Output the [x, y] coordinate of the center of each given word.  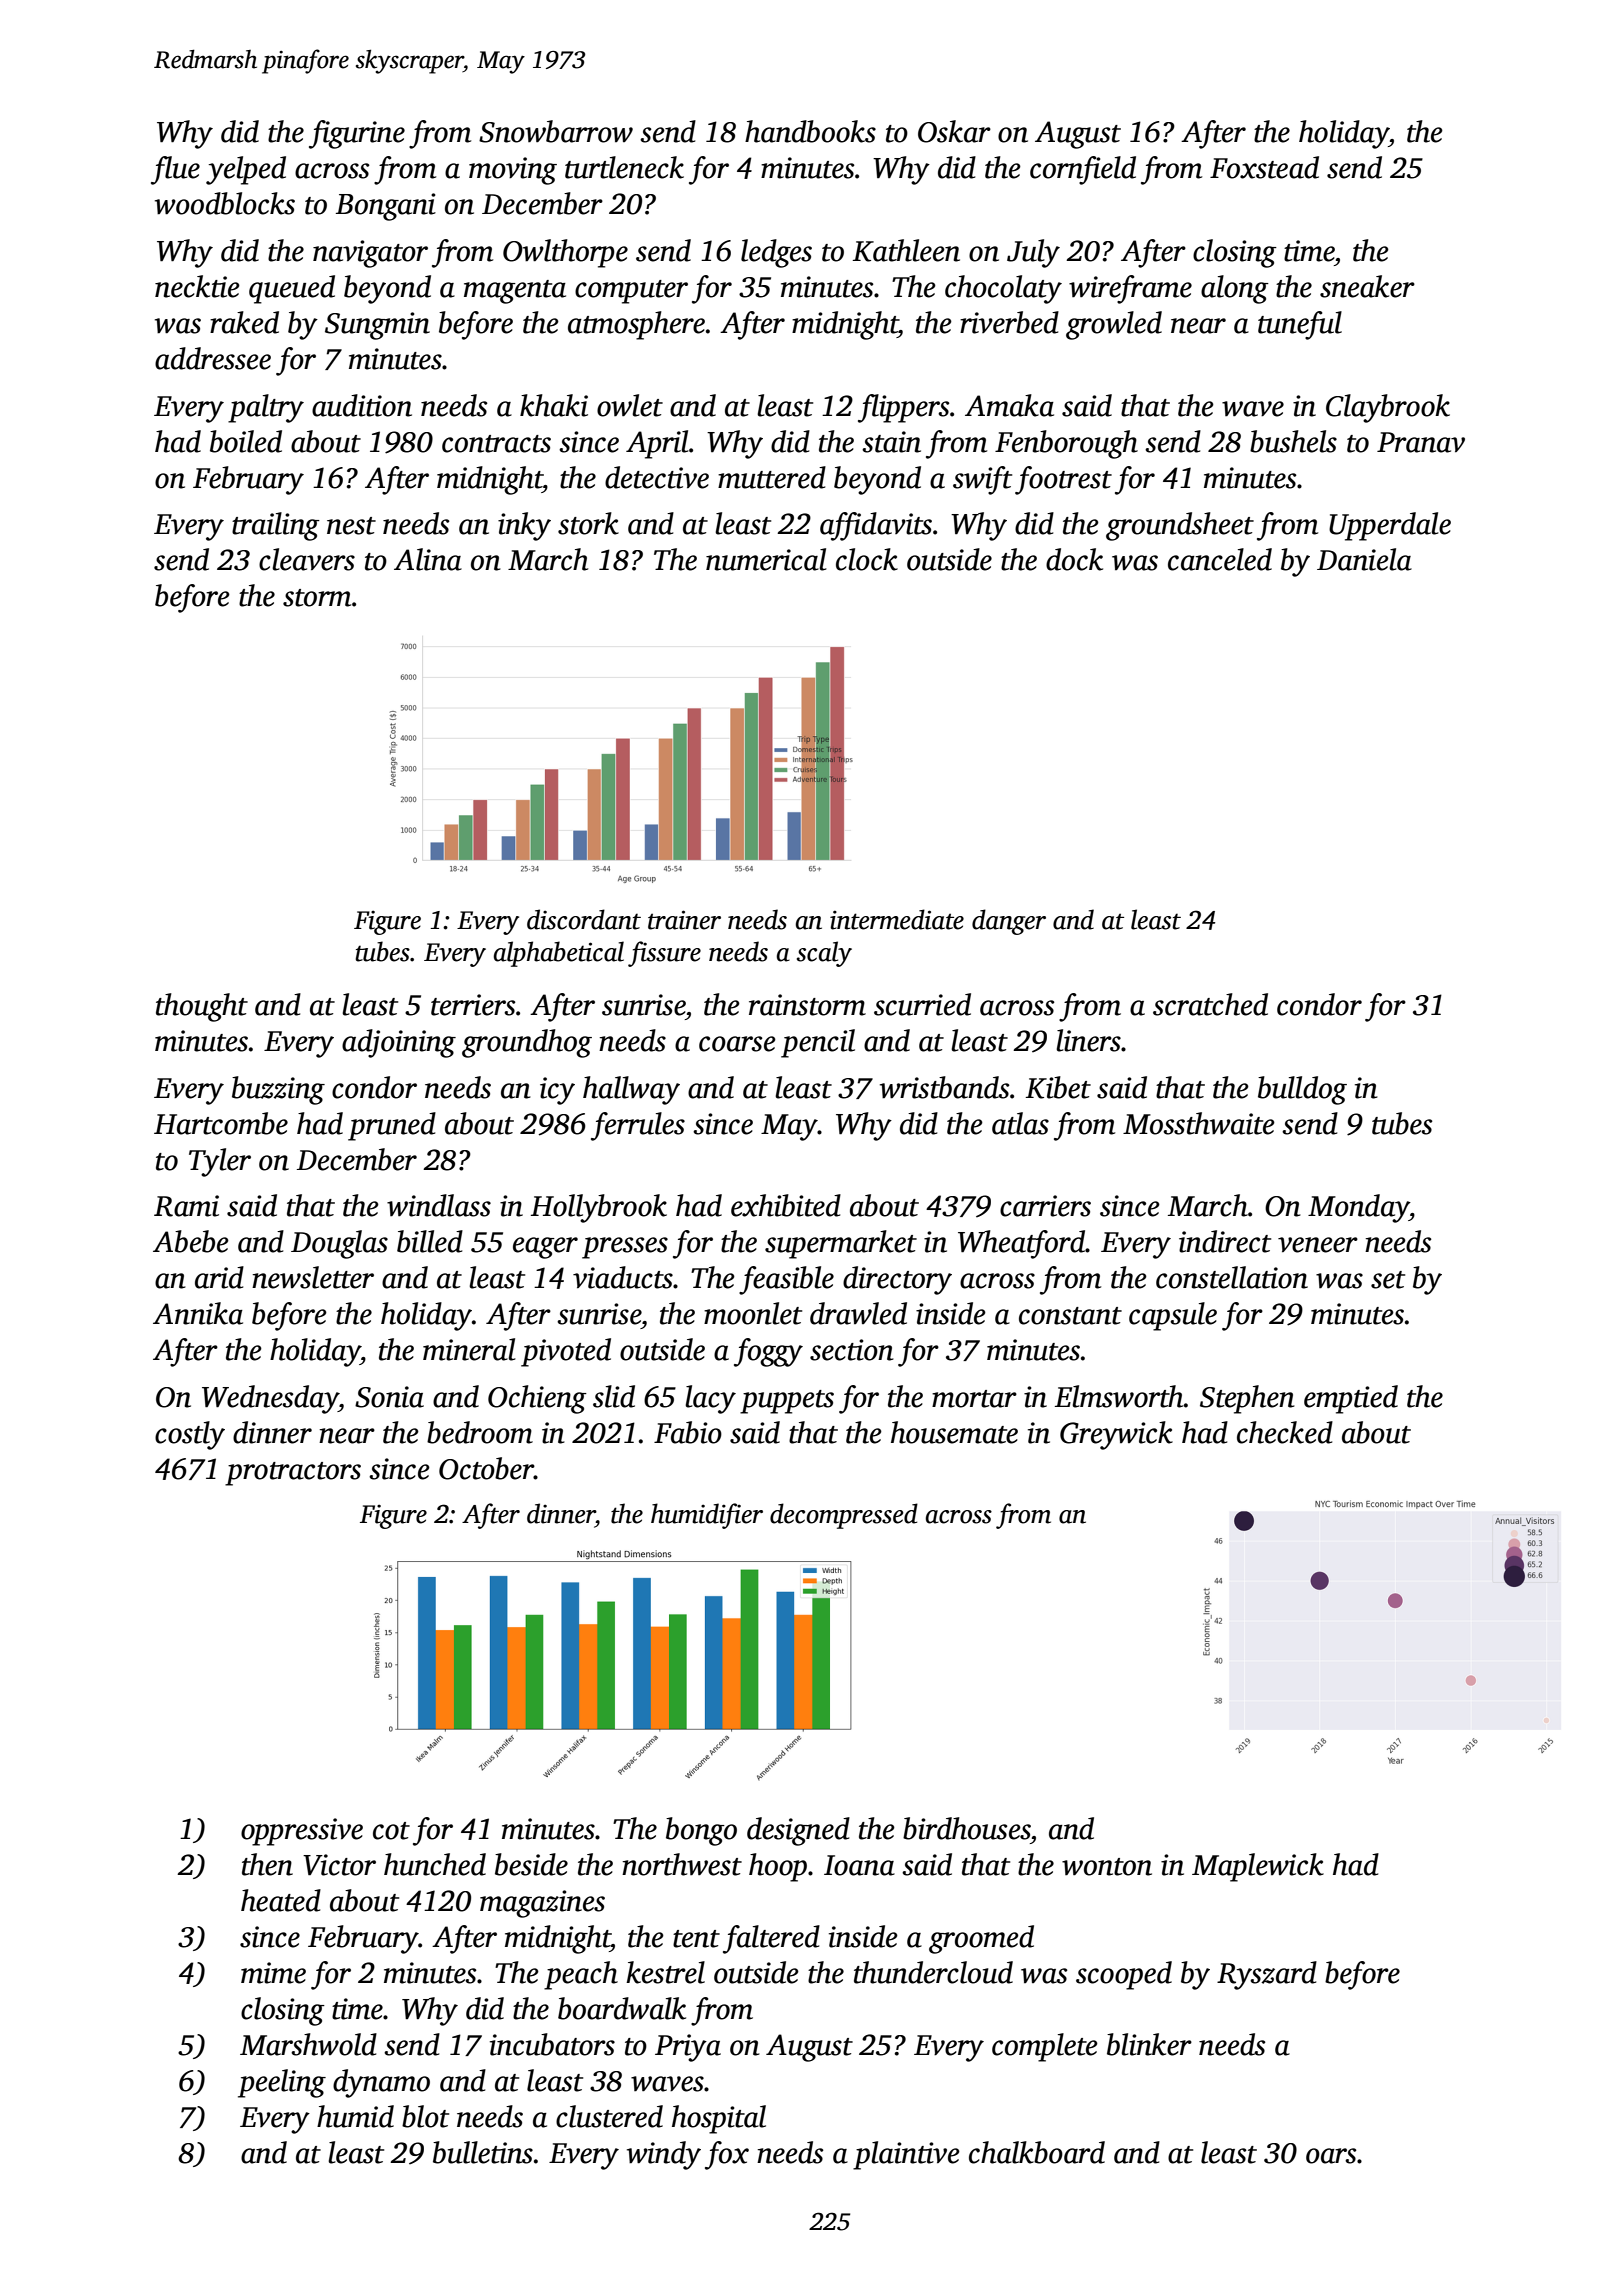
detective [657, 477]
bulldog [1302, 1090]
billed [430, 1241]
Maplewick [1258, 1867]
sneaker [1367, 286]
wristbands [945, 1087]
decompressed [844, 1516]
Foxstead [1264, 167]
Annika [198, 1313]
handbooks [810, 131]
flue [175, 170]
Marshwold [308, 2044]
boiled [246, 441]
